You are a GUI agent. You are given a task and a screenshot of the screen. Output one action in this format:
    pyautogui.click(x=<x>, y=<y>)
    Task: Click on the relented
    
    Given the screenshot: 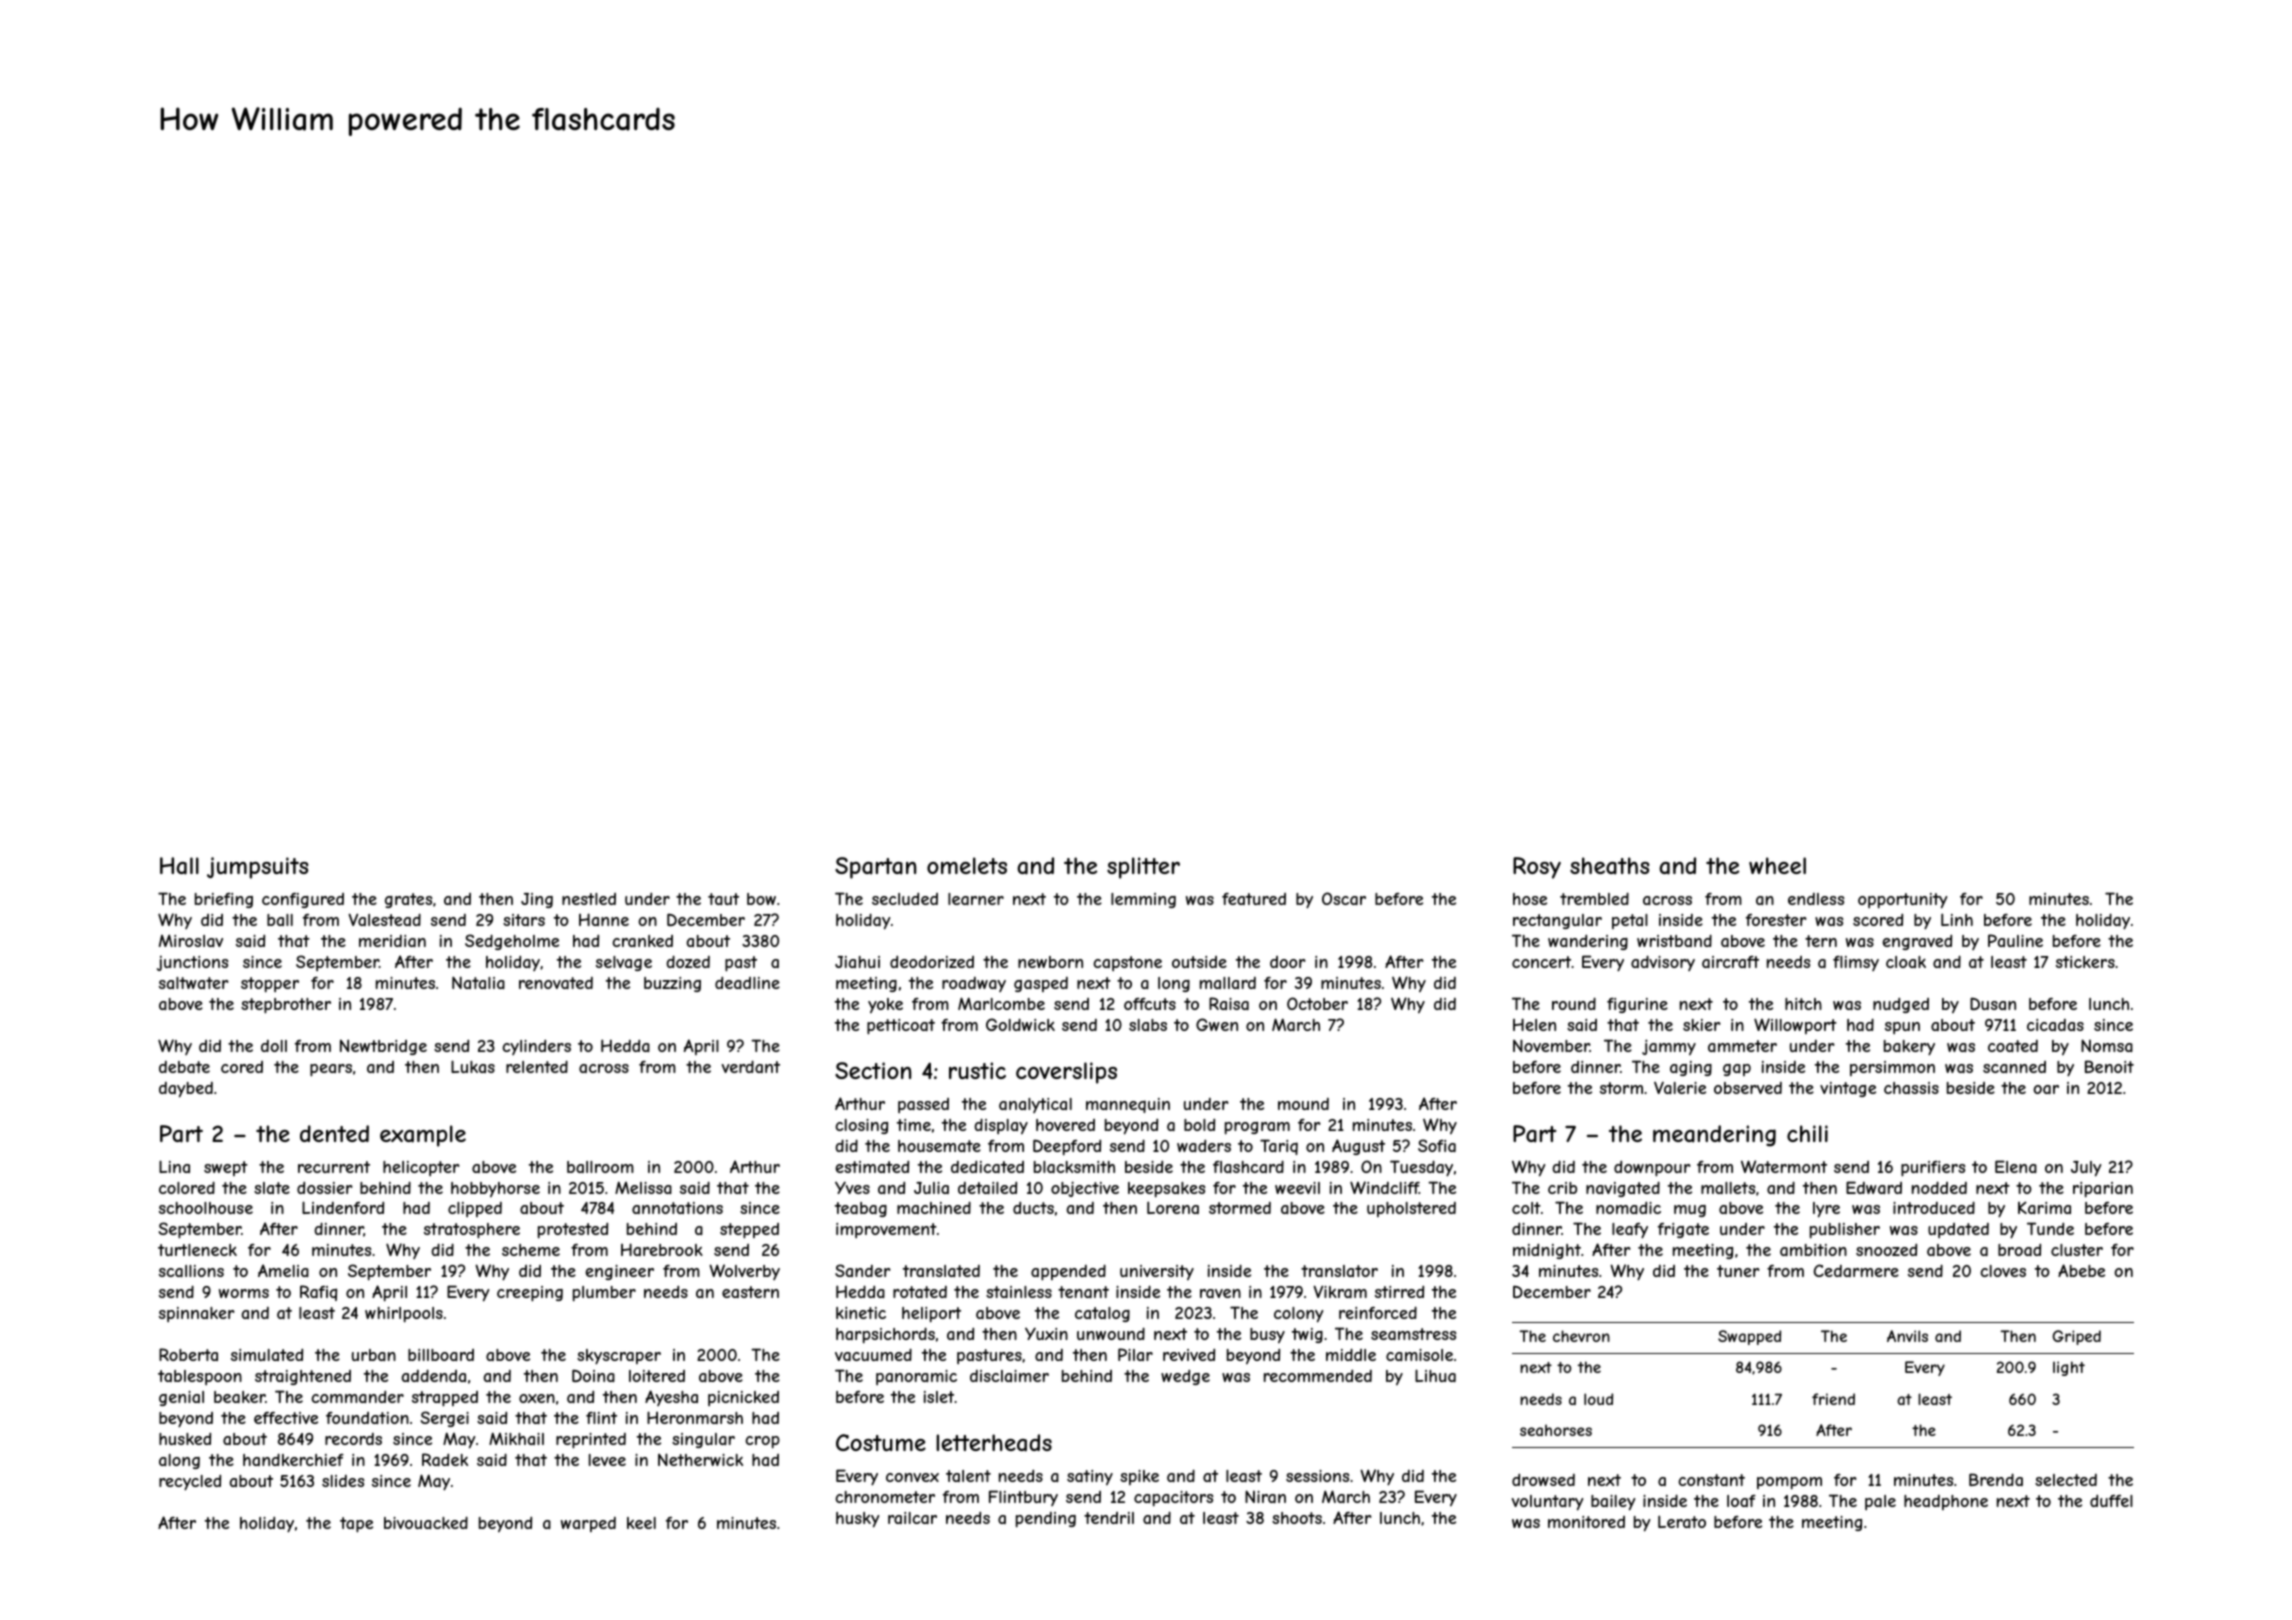 What is the action you would take?
    pyautogui.click(x=537, y=1066)
